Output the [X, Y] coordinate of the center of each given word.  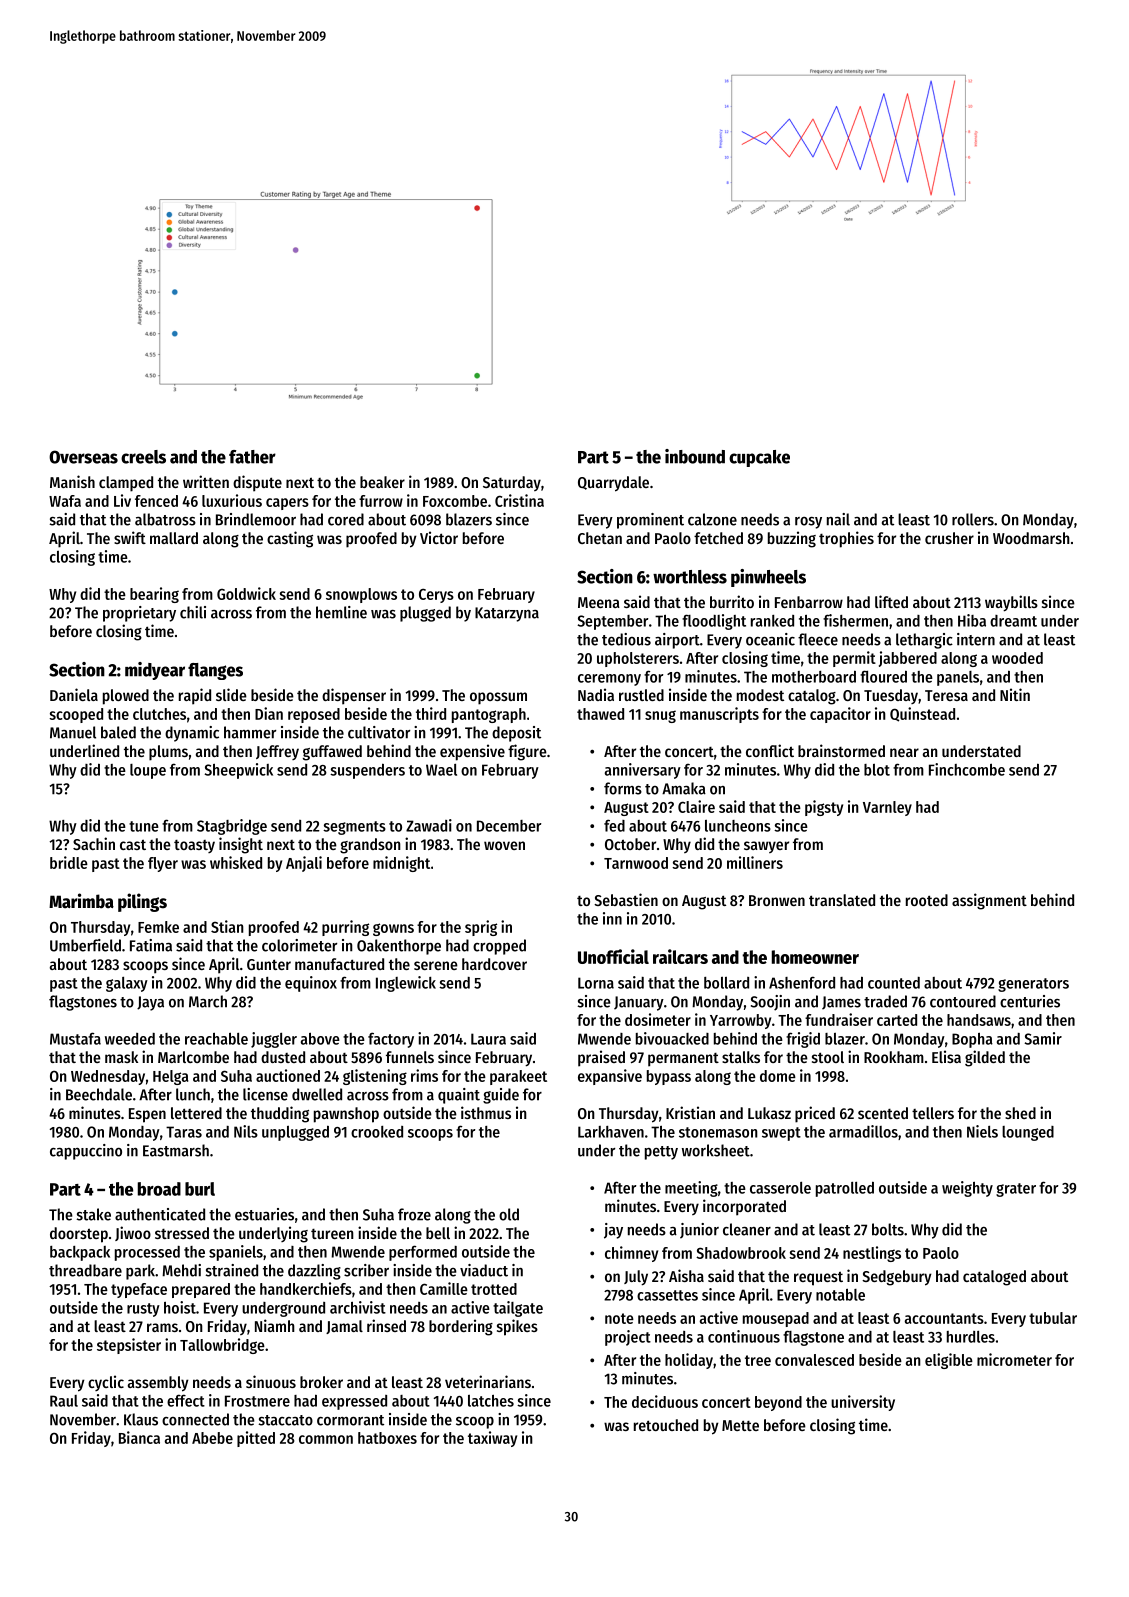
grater [1016, 1190]
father [252, 457]
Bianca [139, 1437]
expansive [610, 1077]
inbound [695, 456]
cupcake [759, 458]
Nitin [1015, 694]
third [431, 713]
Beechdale [99, 1094]
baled [118, 732]
